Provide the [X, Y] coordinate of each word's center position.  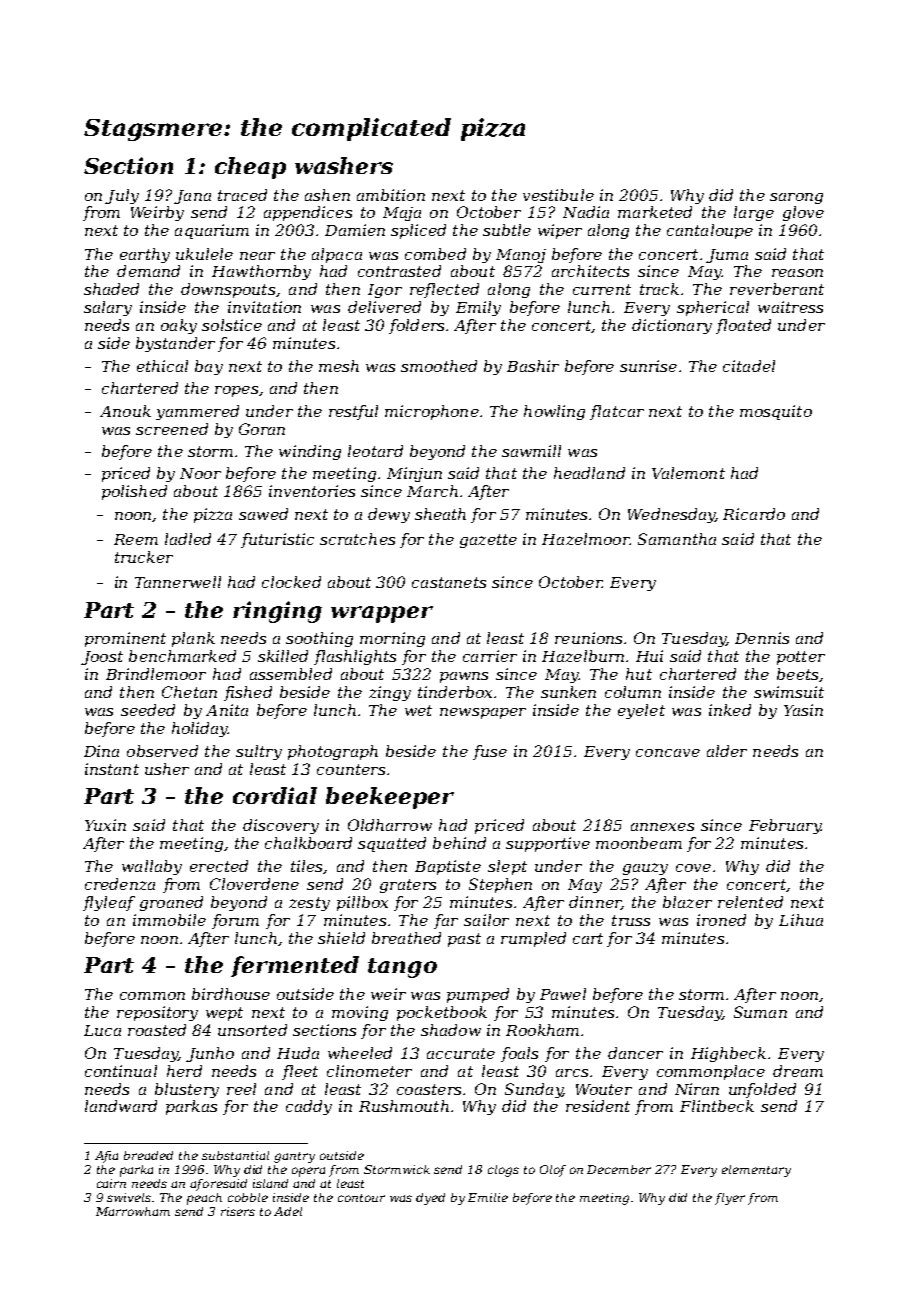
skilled [283, 656]
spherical [713, 308]
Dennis [762, 638]
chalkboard [308, 843]
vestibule [558, 195]
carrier [490, 656]
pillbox [362, 903]
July [122, 196]
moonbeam [639, 843]
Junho [210, 1054]
